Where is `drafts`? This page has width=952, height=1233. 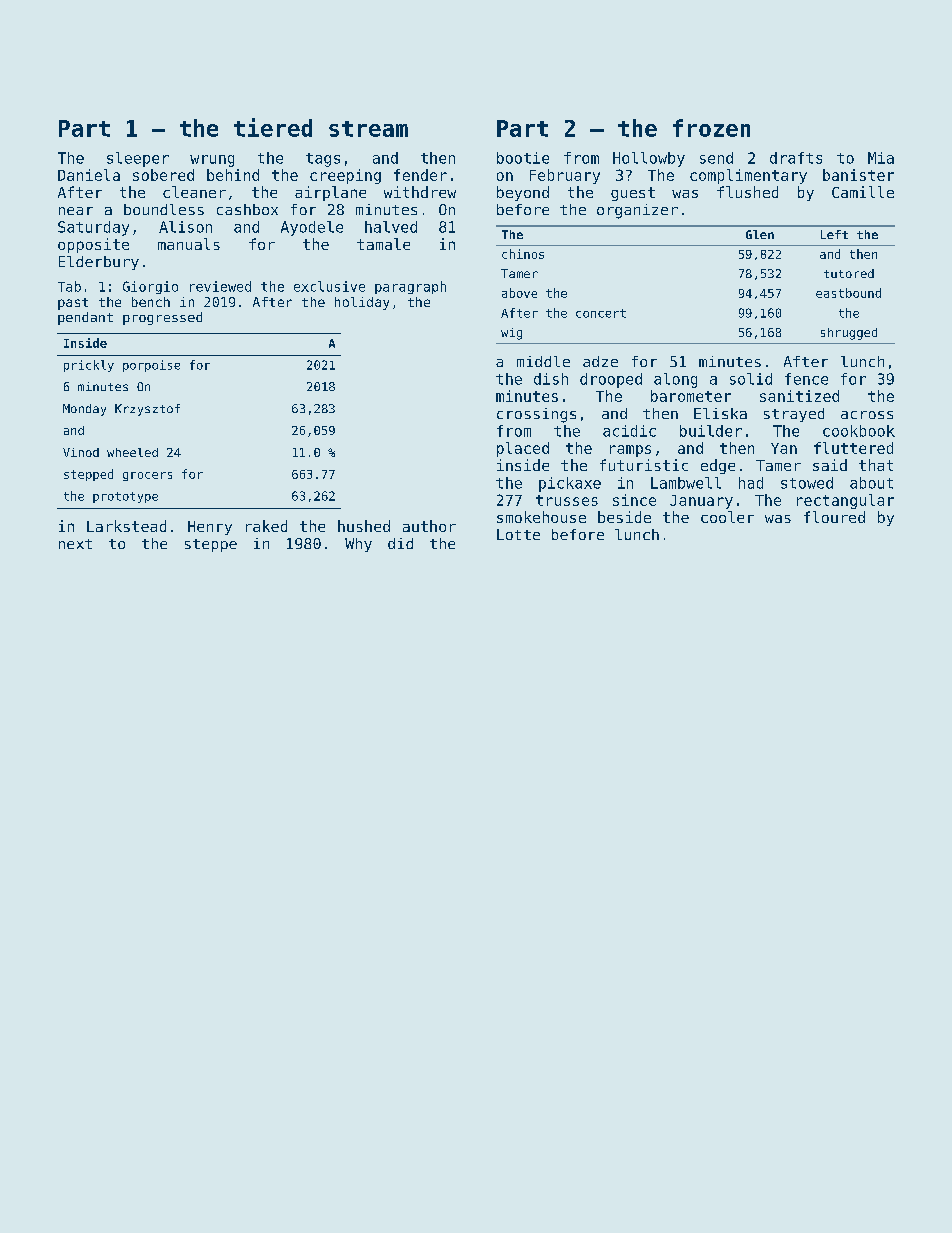
drafts is located at coordinates (796, 158).
